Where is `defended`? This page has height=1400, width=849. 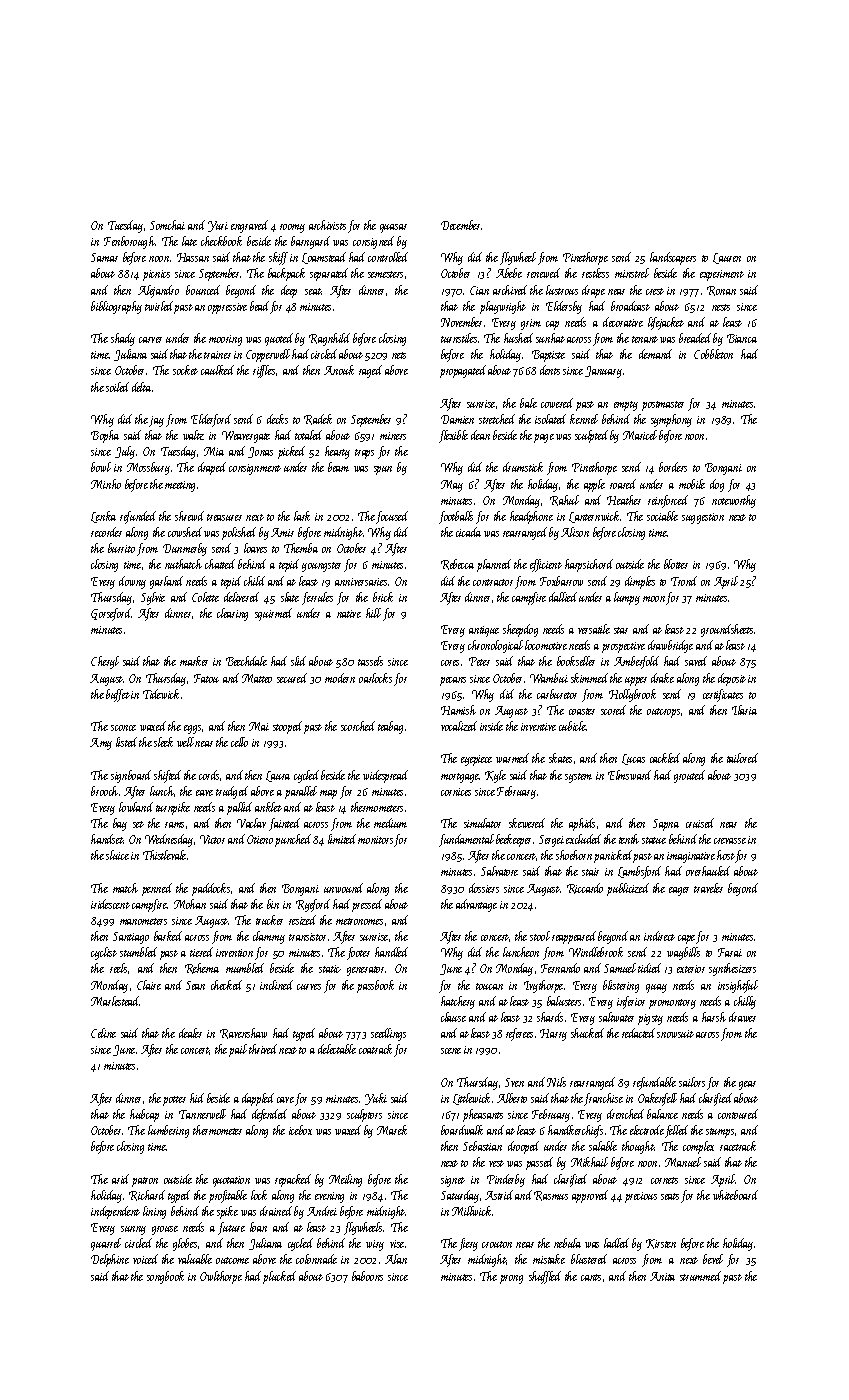
defended is located at coordinates (269, 1115).
